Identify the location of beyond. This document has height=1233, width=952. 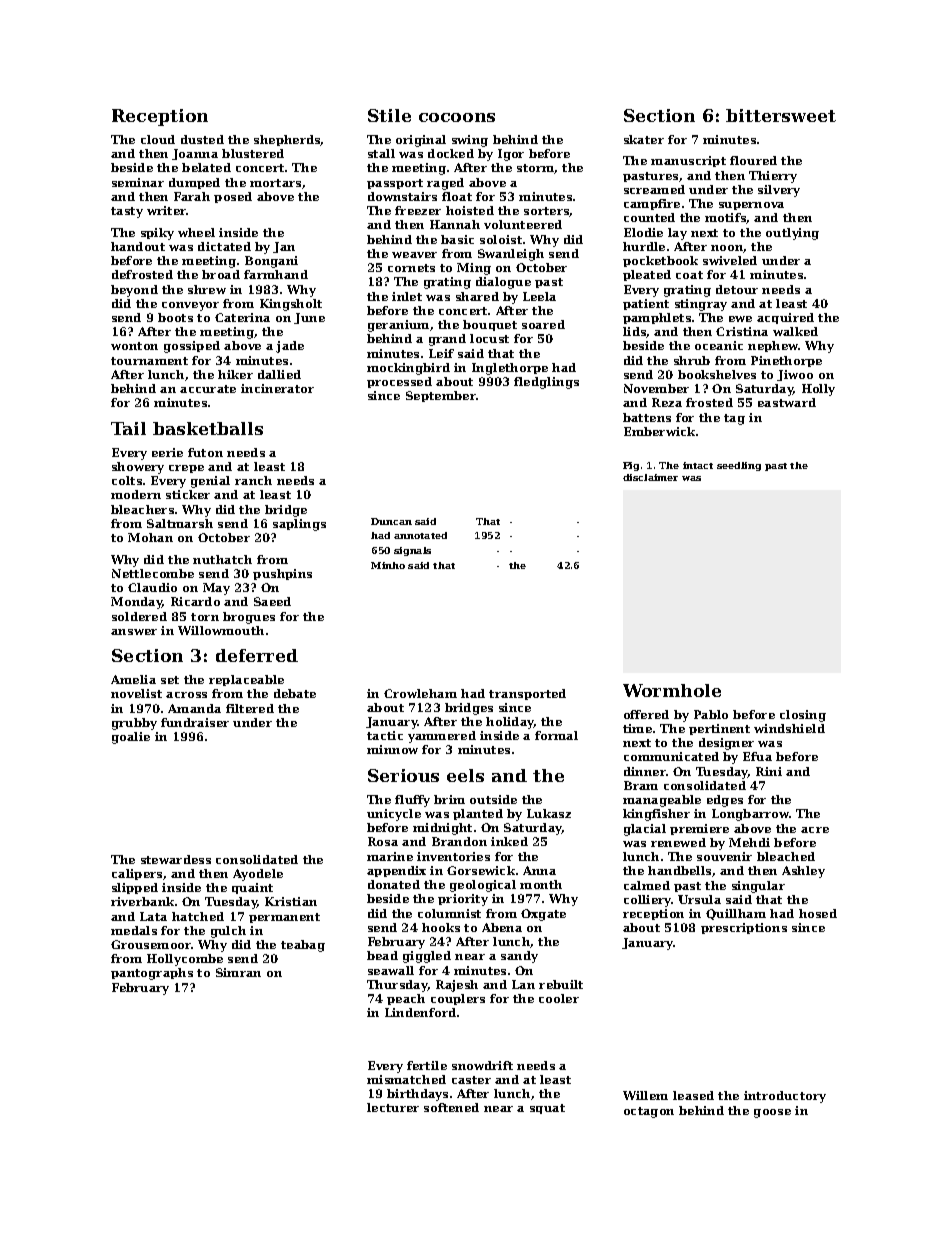
(134, 291).
